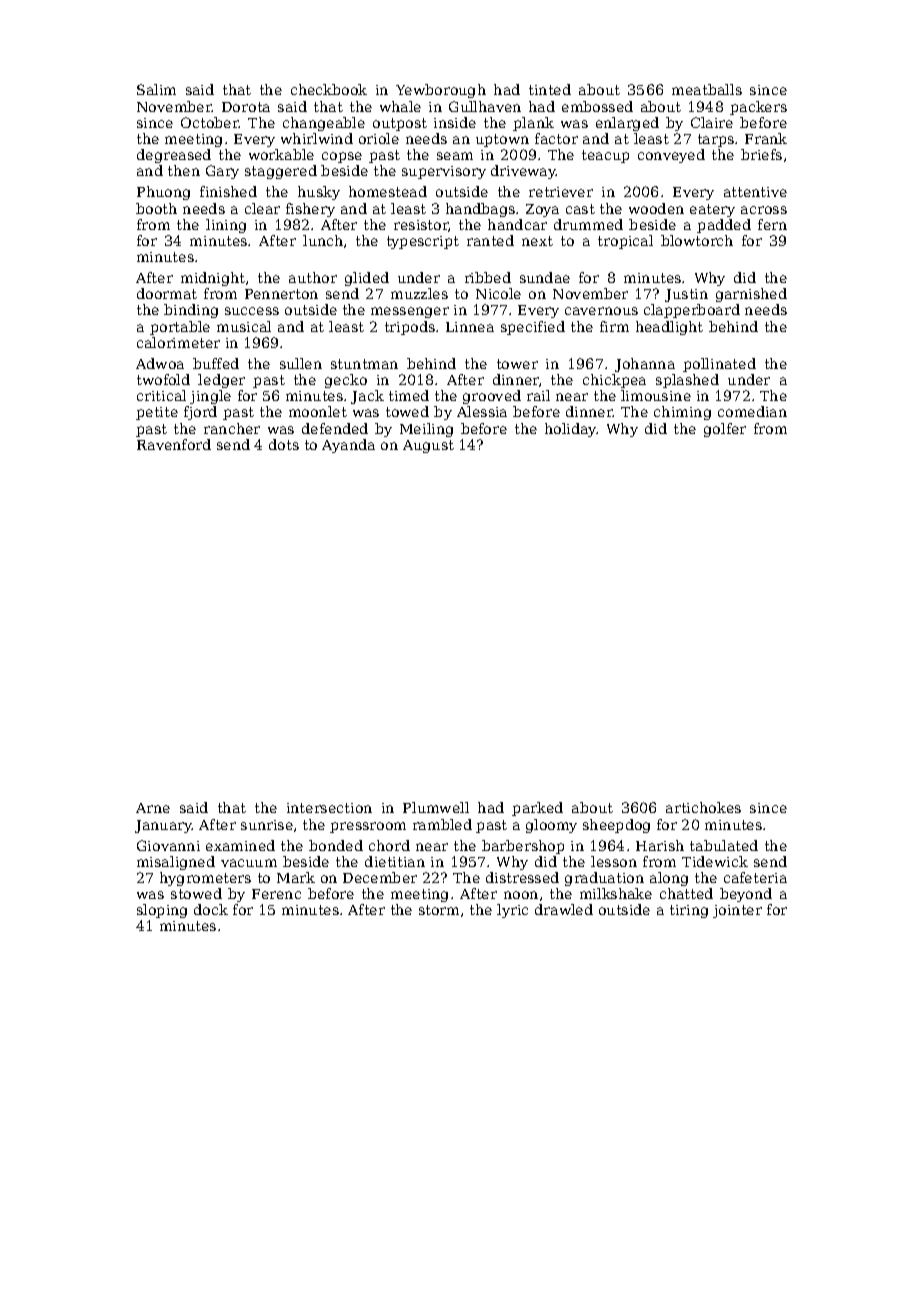 Image resolution: width=924 pixels, height=1311 pixels. I want to click on storm, so click(439, 910).
